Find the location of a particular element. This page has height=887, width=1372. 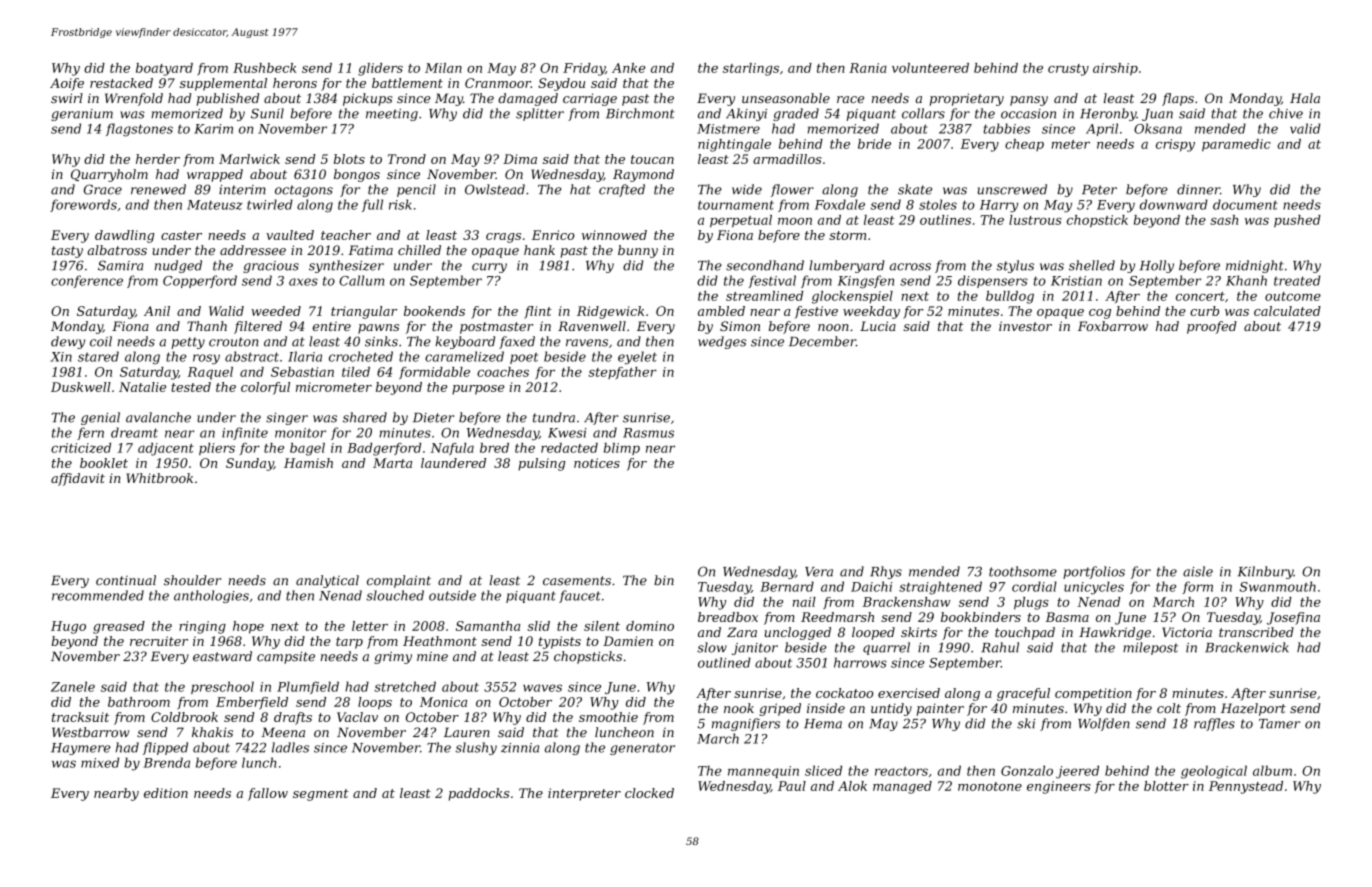

exercised is located at coordinates (909, 693).
